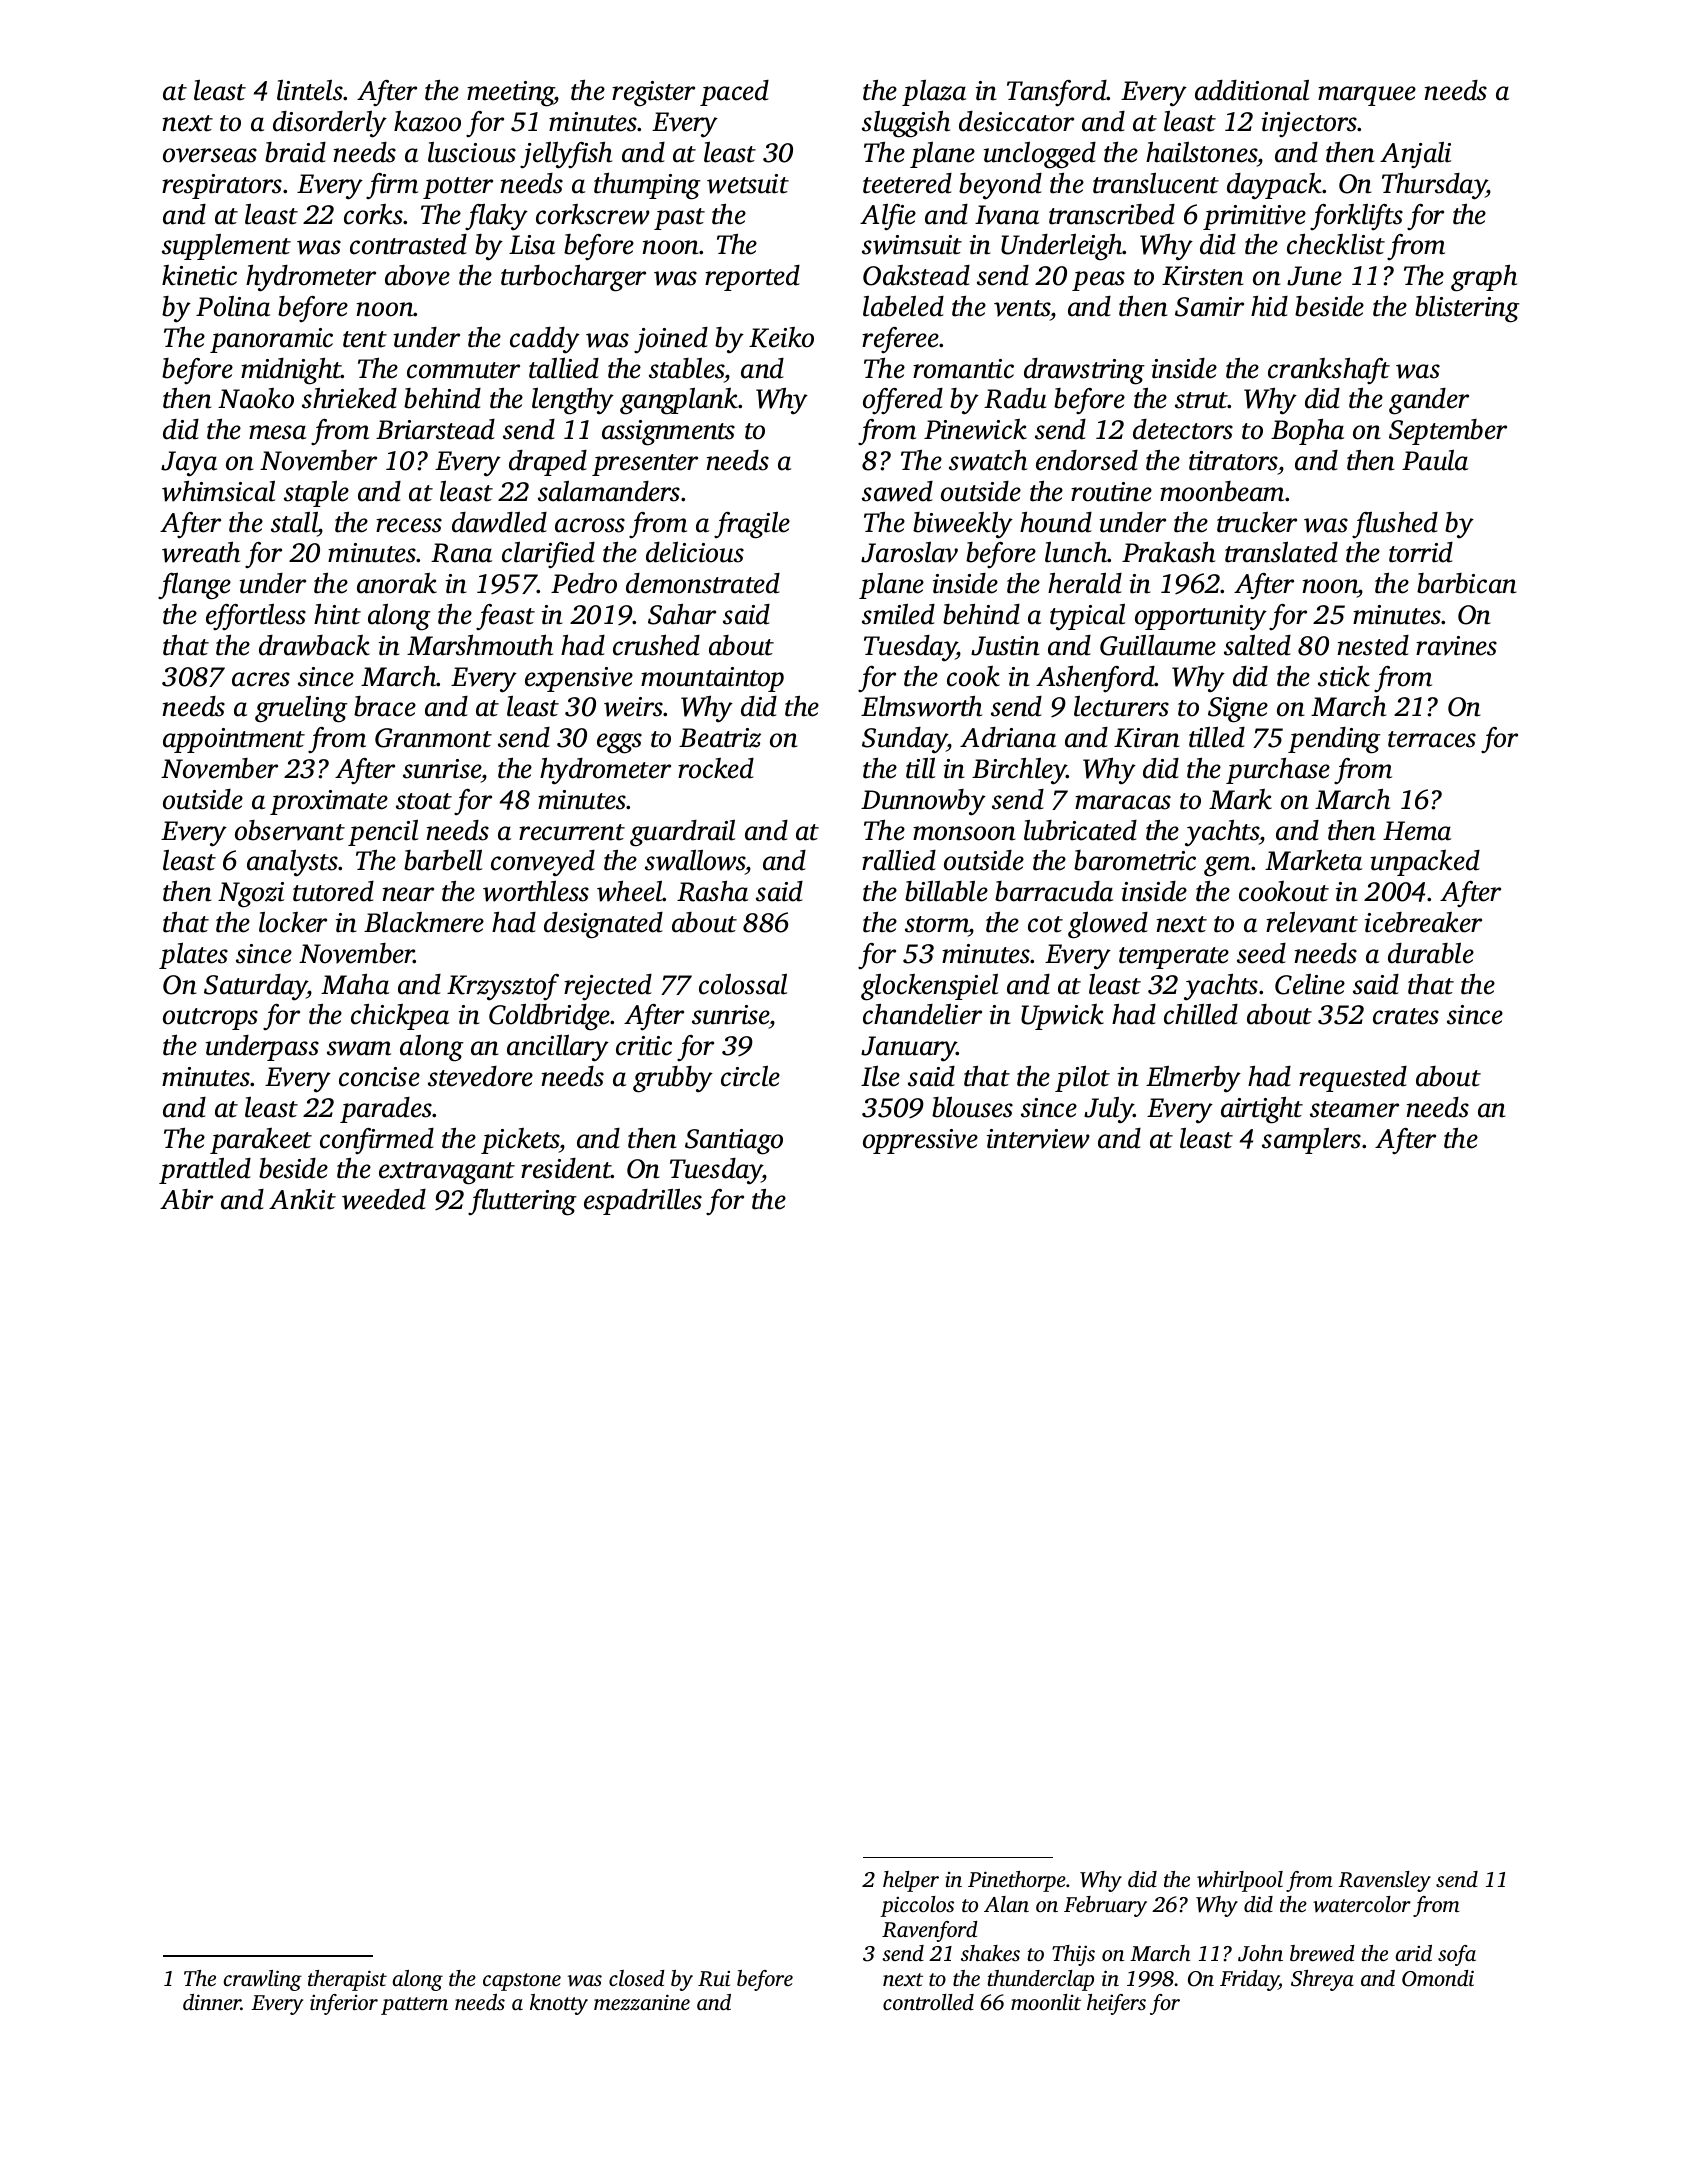  What do you see at coordinates (433, 738) in the image?
I see `Granmont` at bounding box center [433, 738].
